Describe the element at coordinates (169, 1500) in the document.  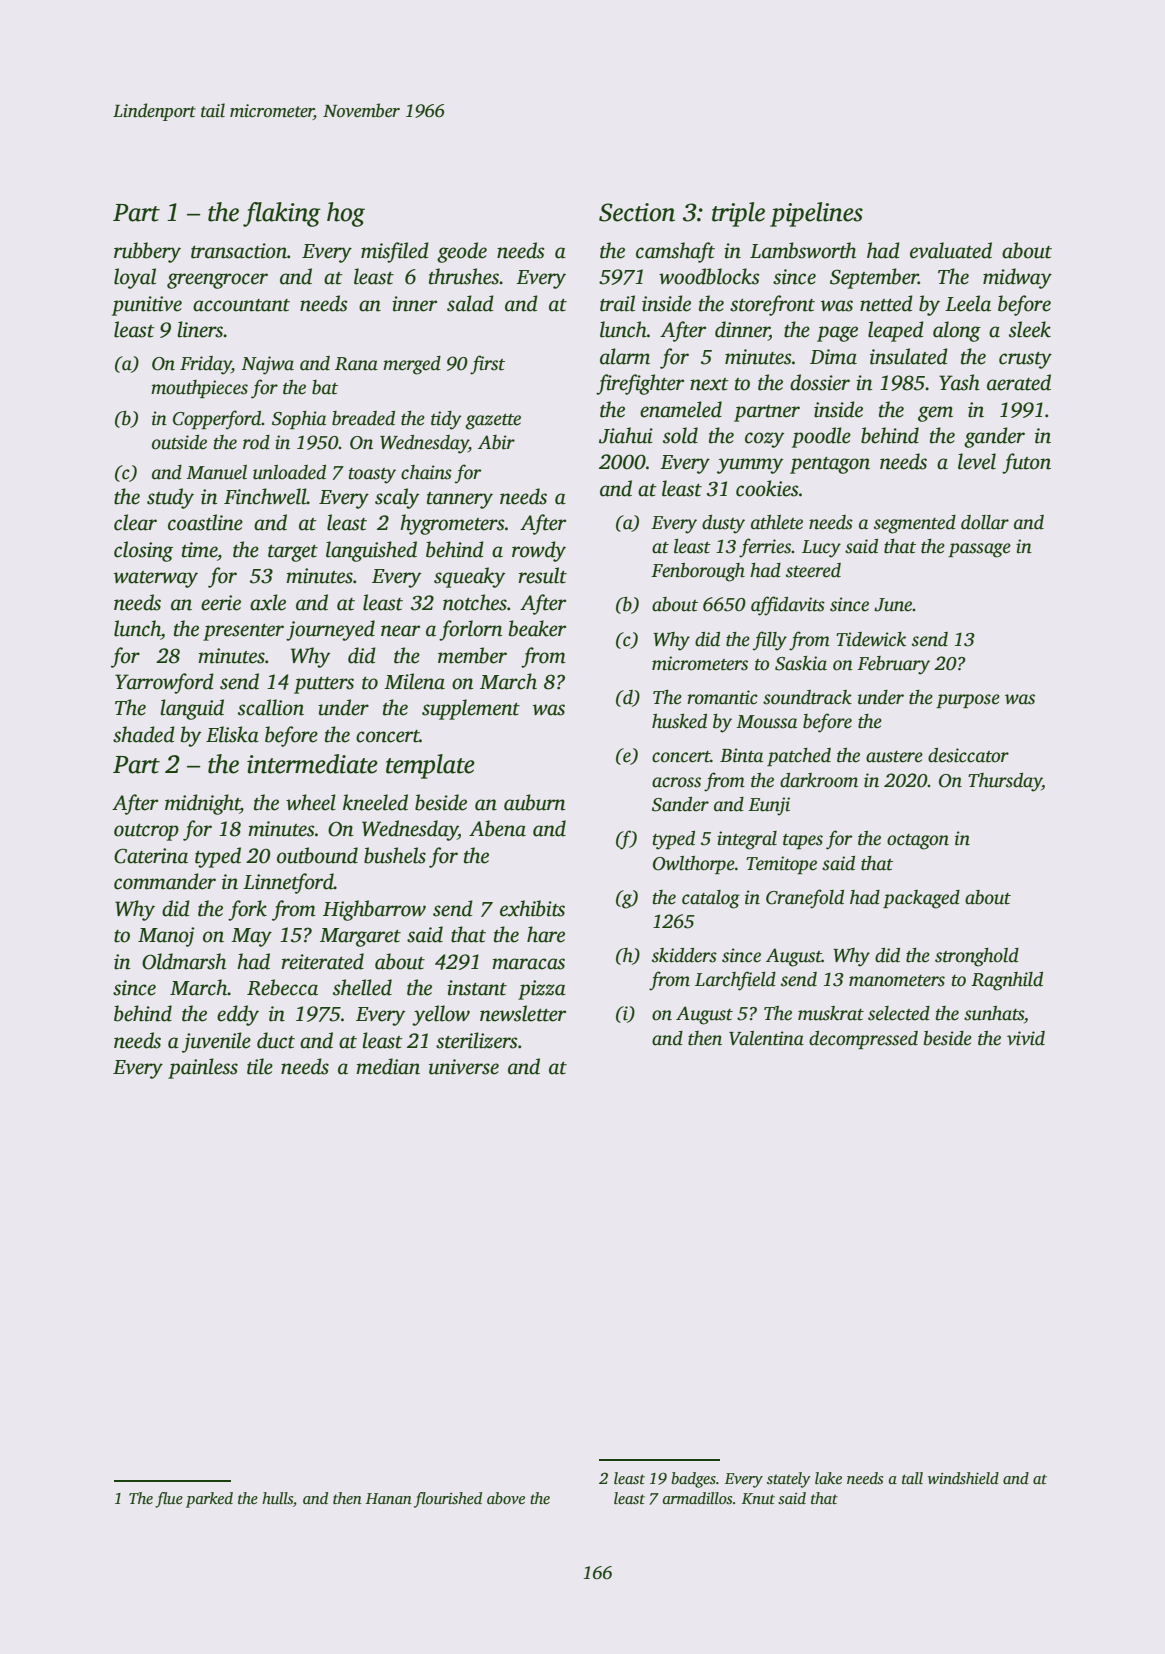
I see `flue` at that location.
